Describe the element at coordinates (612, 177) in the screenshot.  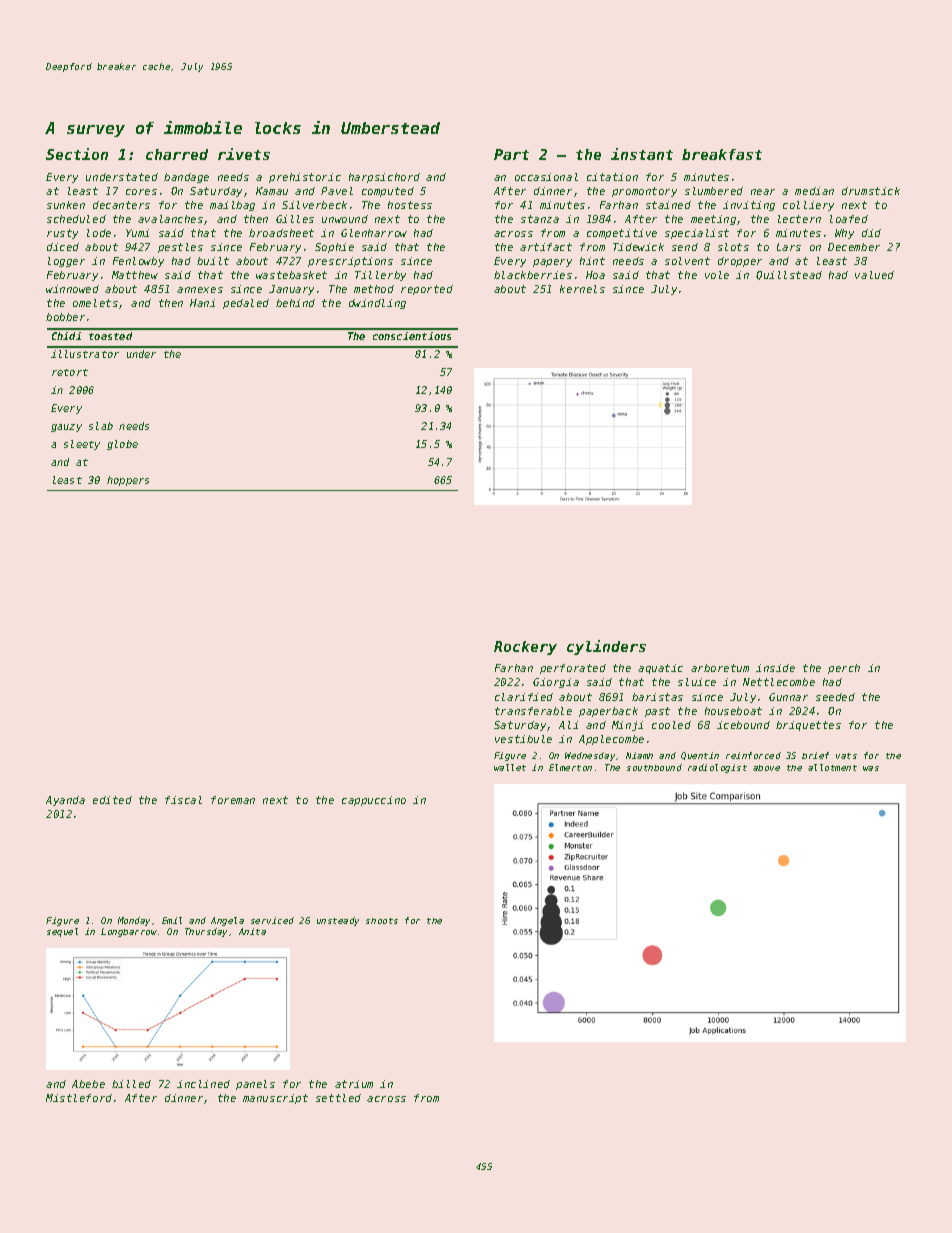
I see `citation` at that location.
